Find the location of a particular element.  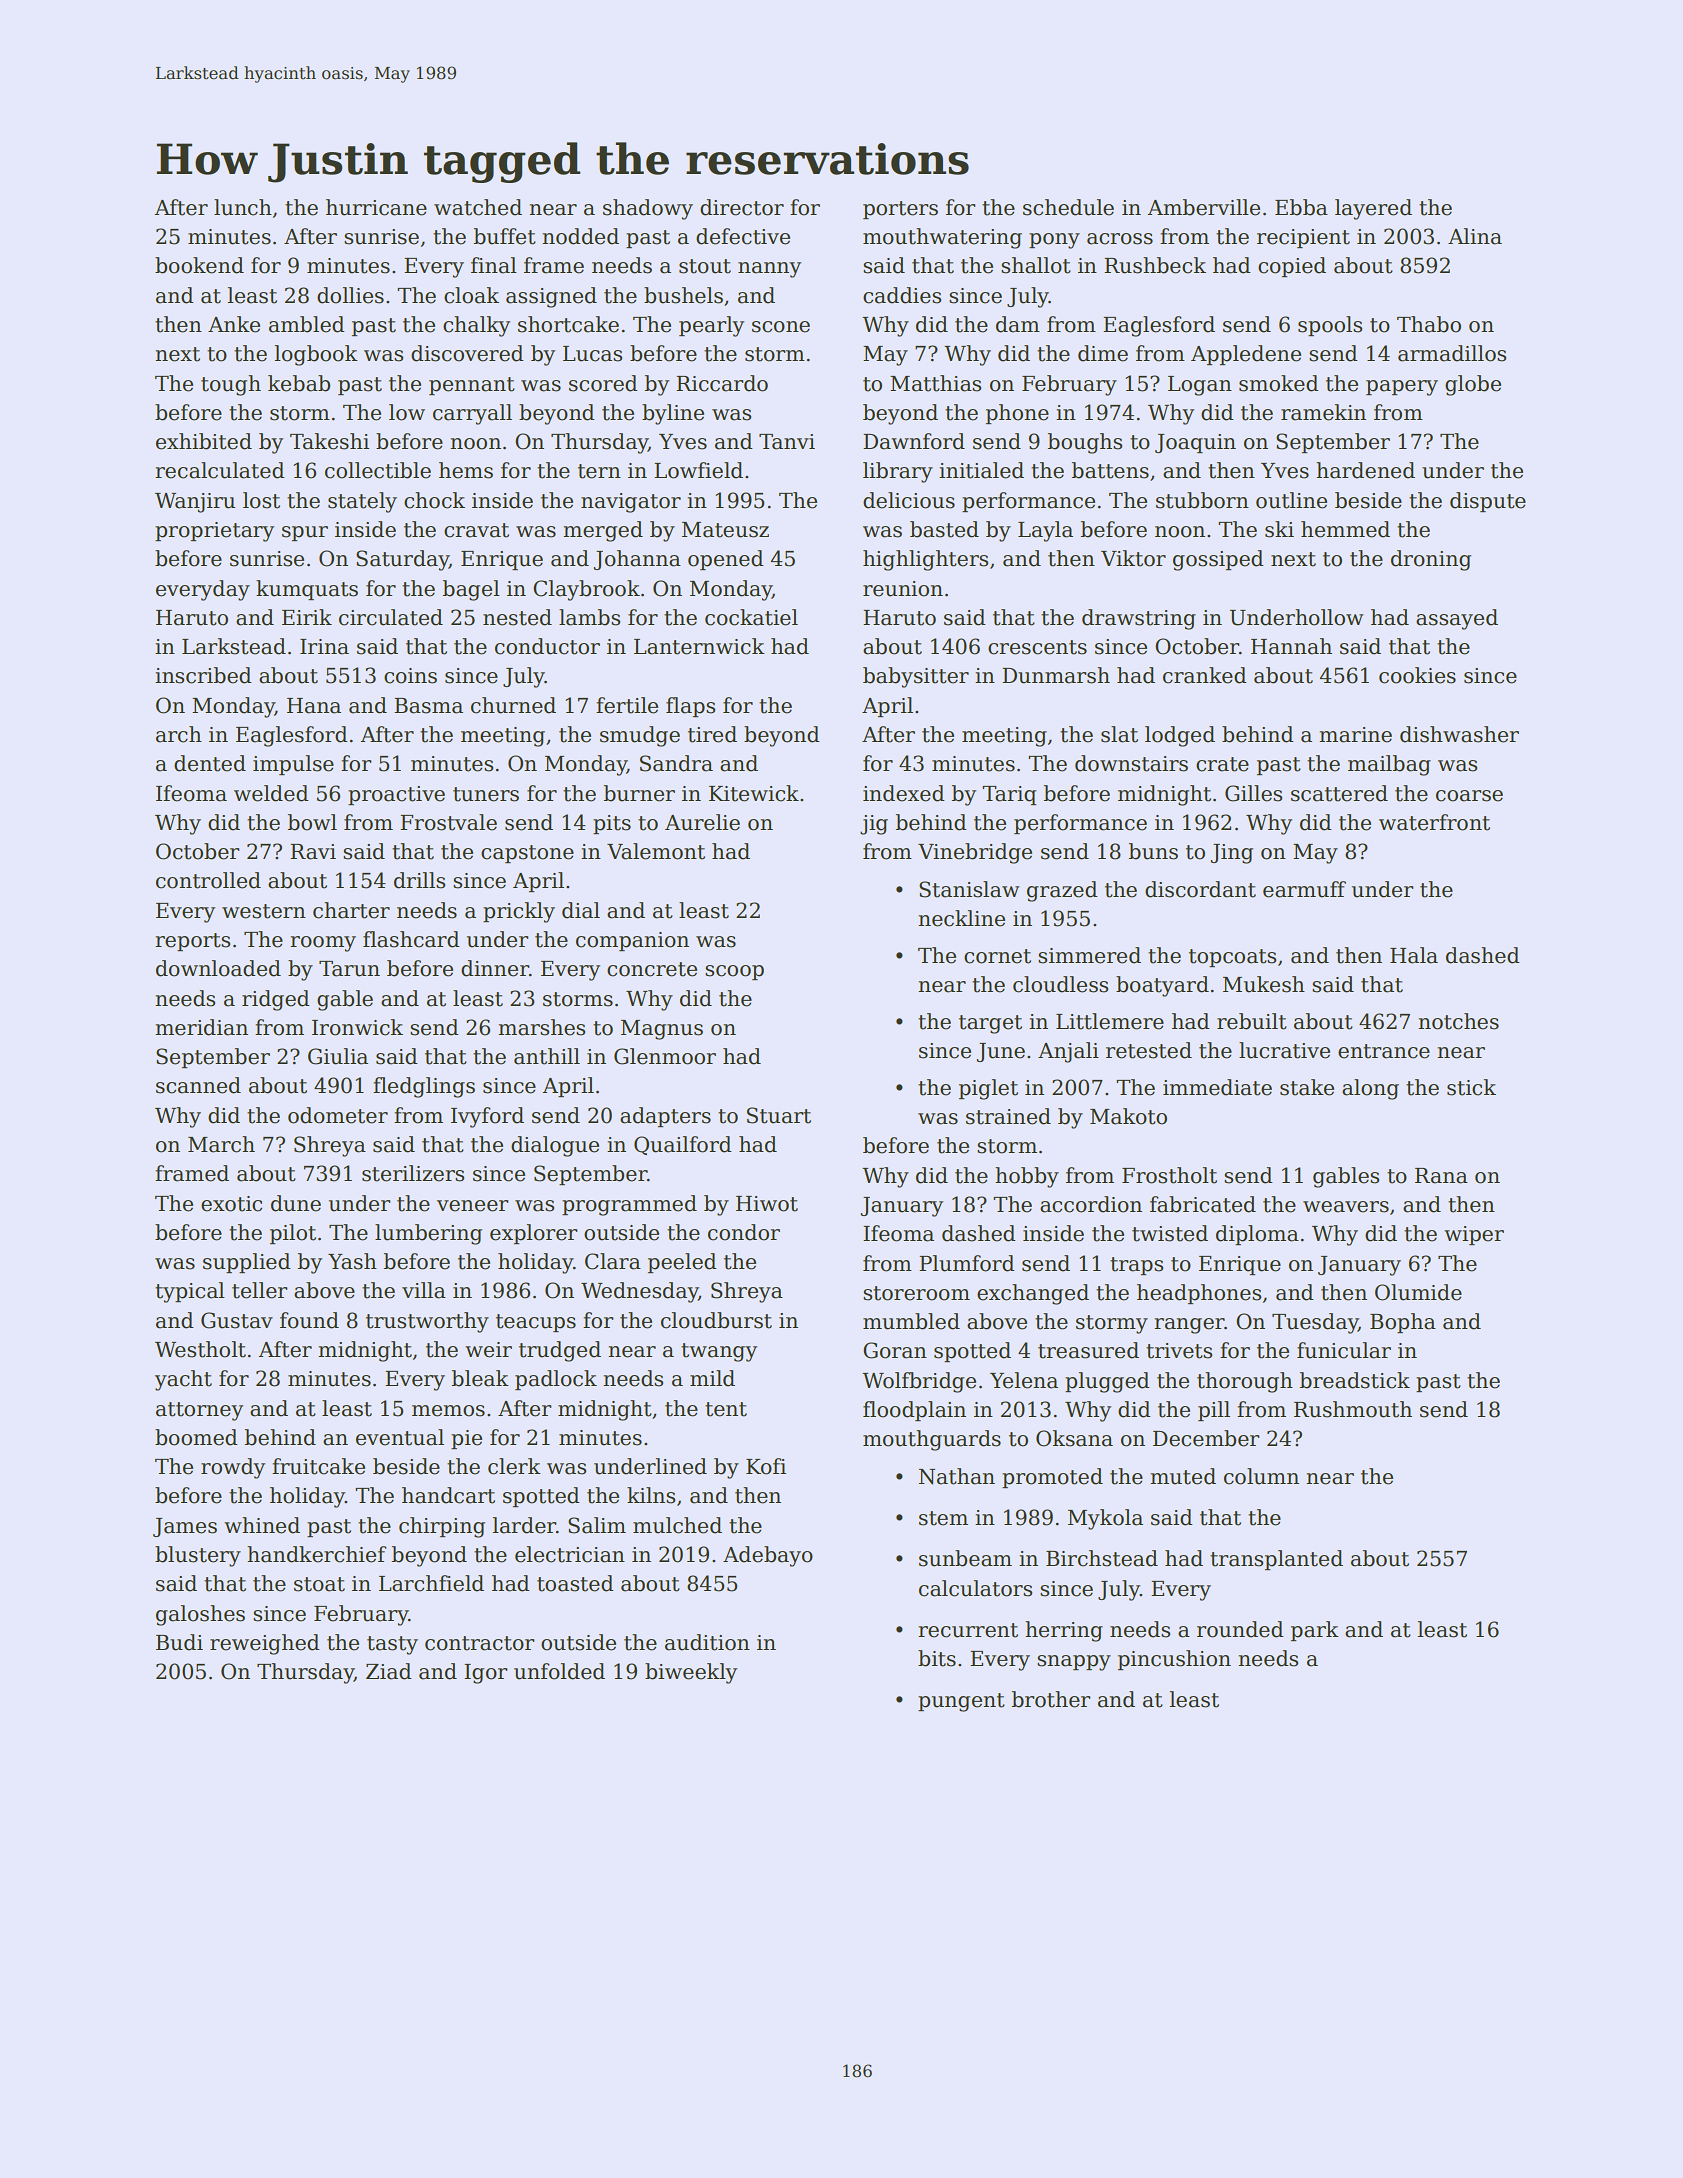

porters is located at coordinates (900, 210).
